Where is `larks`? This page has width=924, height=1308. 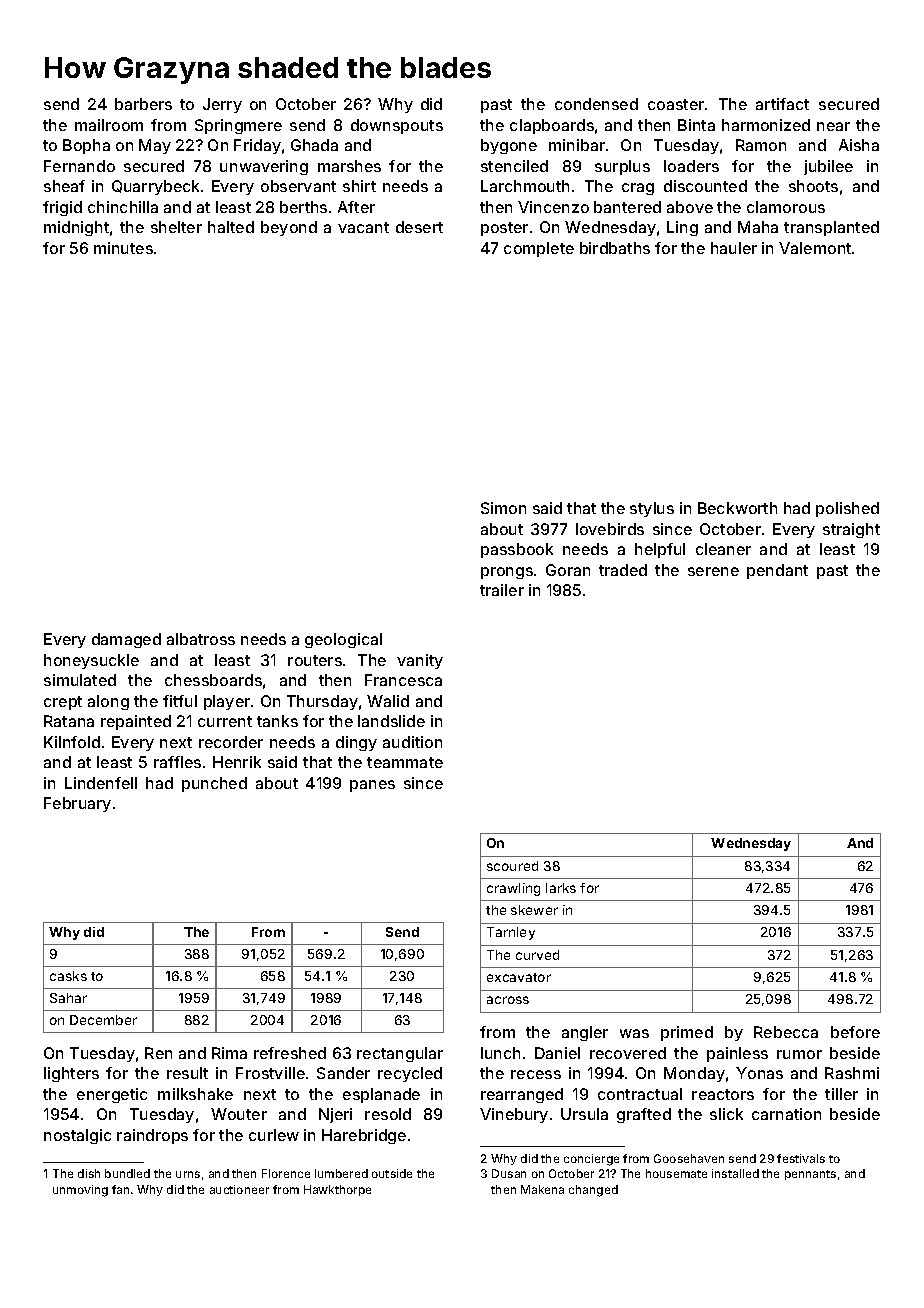 larks is located at coordinates (561, 888).
